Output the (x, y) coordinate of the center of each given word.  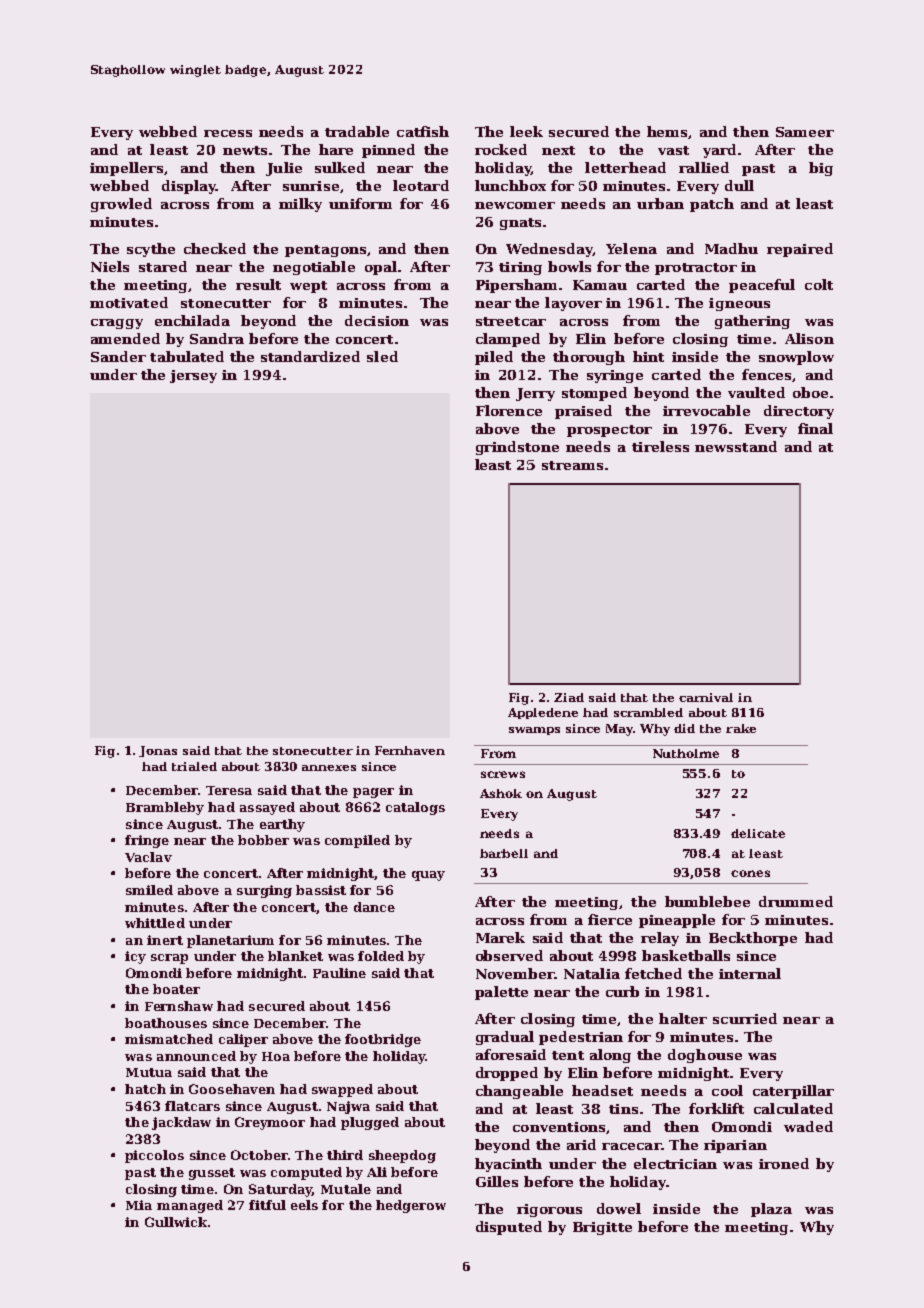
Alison (809, 338)
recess (228, 133)
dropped (507, 1074)
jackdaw (181, 1123)
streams (572, 465)
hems (667, 131)
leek (526, 131)
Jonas (158, 751)
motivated (129, 302)
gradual (505, 1038)
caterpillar (793, 1092)
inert (165, 940)
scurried (745, 1018)
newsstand (736, 446)
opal (381, 268)
